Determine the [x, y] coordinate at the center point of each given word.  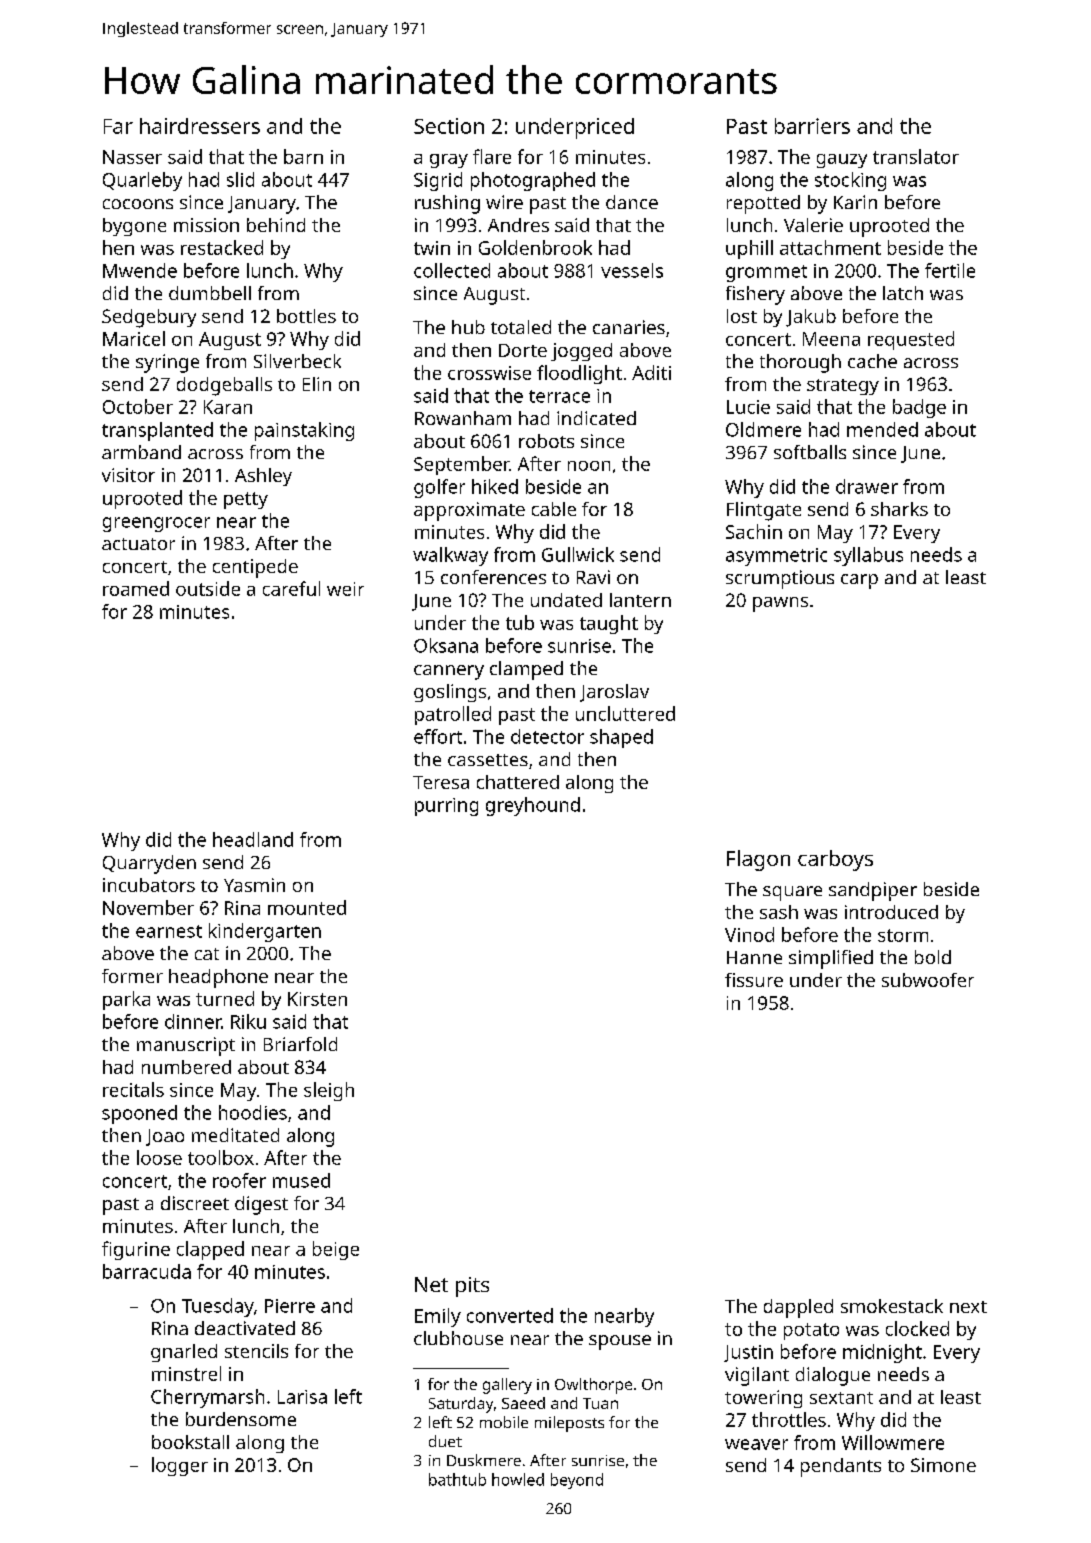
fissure [754, 980]
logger [180, 1466]
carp [859, 581]
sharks [899, 509]
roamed [136, 588]
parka [126, 1000]
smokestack [892, 1306]
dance [632, 202]
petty [246, 500]
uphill [749, 249]
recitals [133, 1089]
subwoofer [928, 980]
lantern [640, 600]
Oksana [446, 645]
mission [206, 225]
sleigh [329, 1091]
